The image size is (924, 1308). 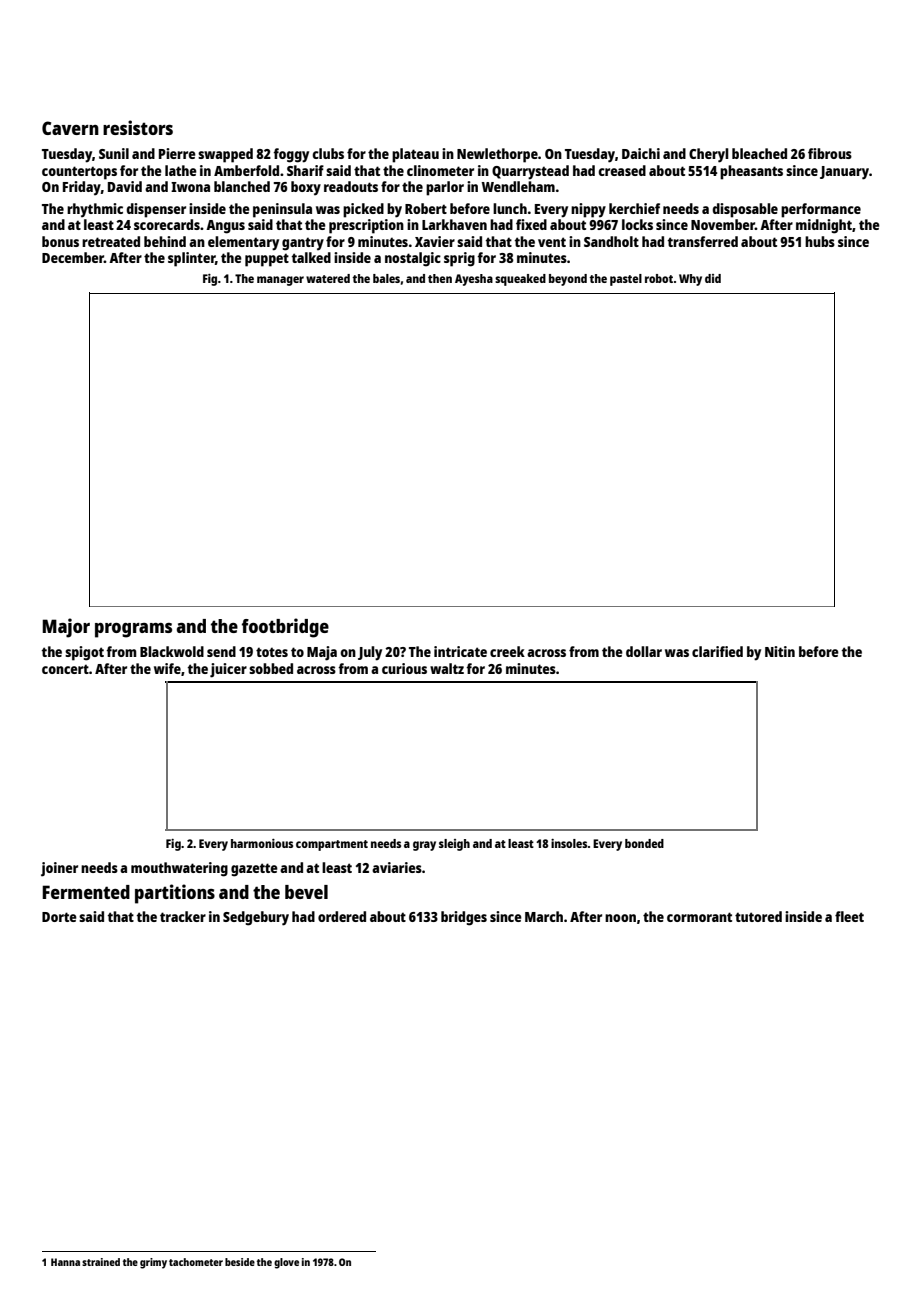 I want to click on gray, so click(x=424, y=846).
